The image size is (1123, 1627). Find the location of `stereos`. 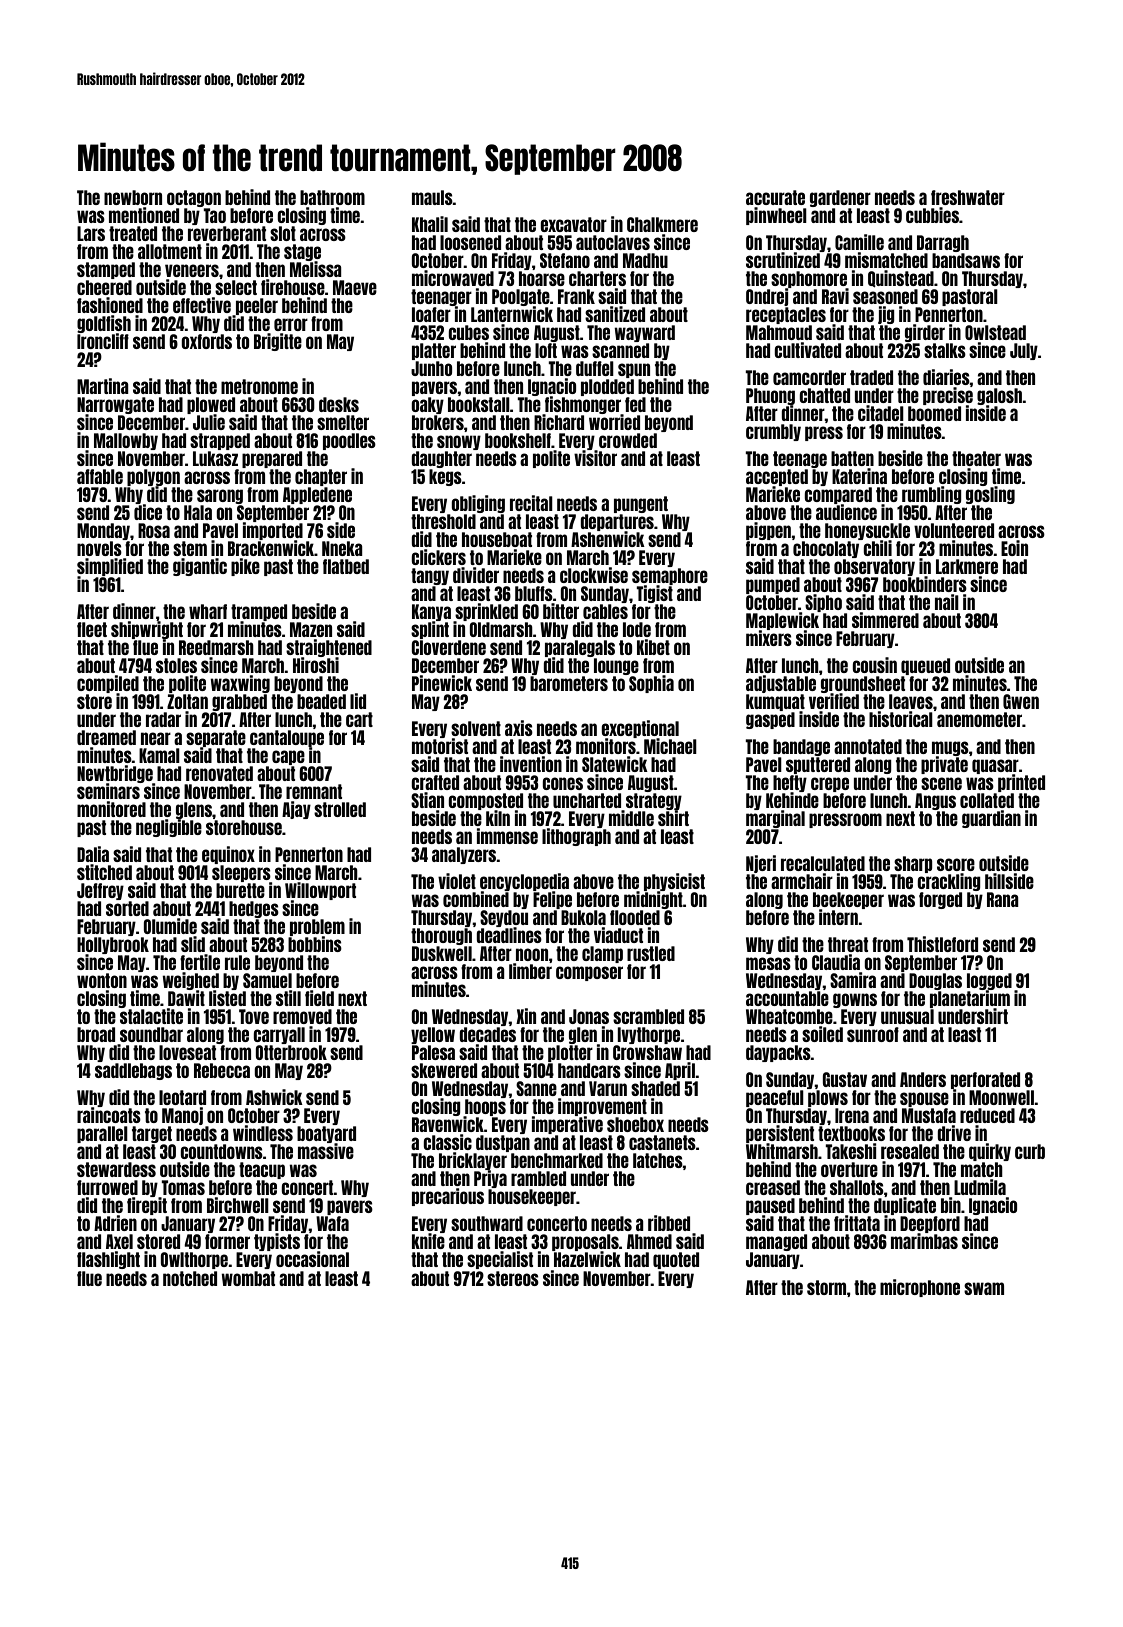

stereos is located at coordinates (513, 1278).
